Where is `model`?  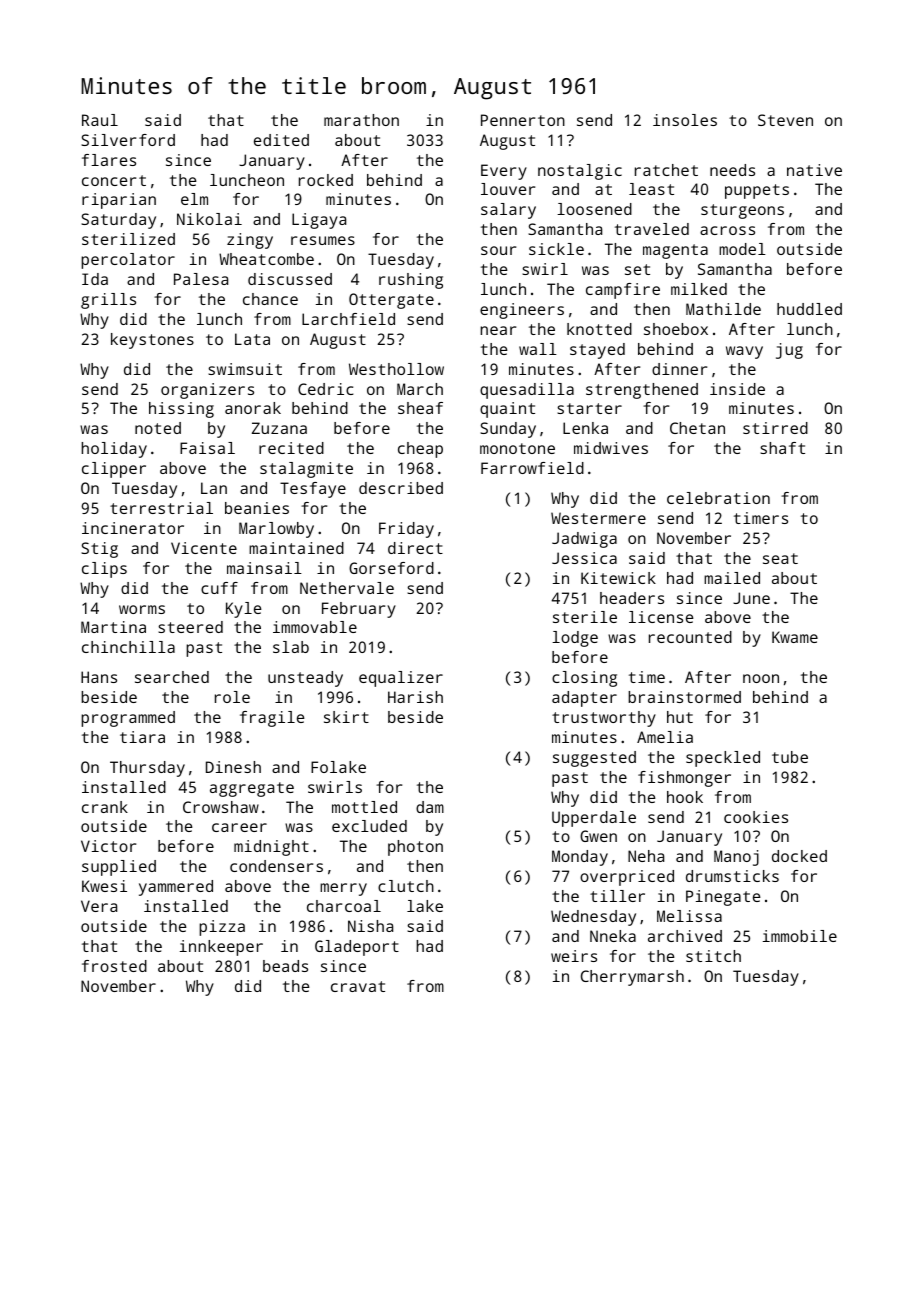 model is located at coordinates (742, 249).
